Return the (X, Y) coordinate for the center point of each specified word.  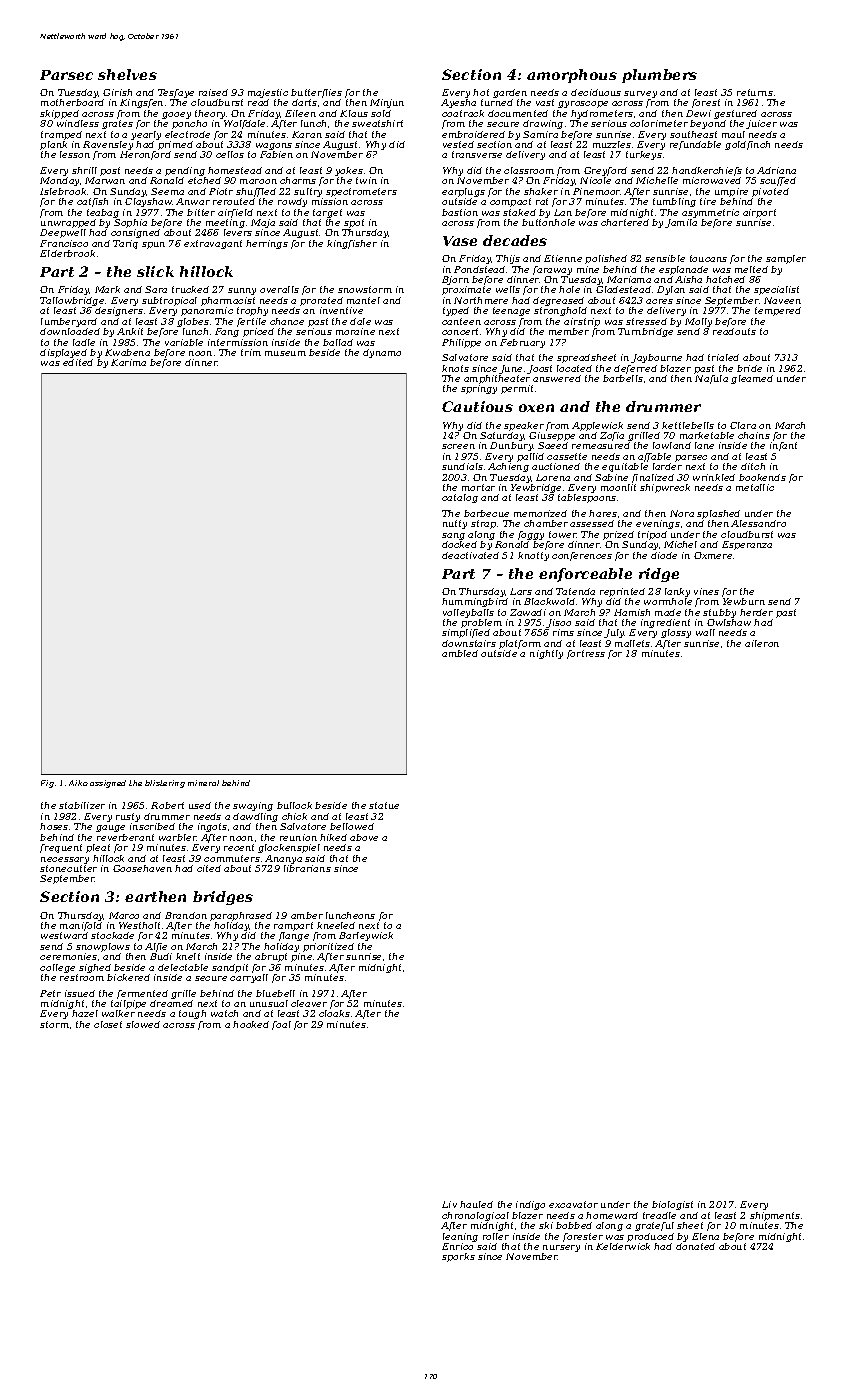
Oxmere (713, 555)
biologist (672, 1205)
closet (108, 1024)
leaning (460, 1237)
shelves (127, 74)
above (364, 837)
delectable (183, 967)
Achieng (508, 467)
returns (755, 92)
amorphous (572, 76)
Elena (705, 1236)
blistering (165, 784)
